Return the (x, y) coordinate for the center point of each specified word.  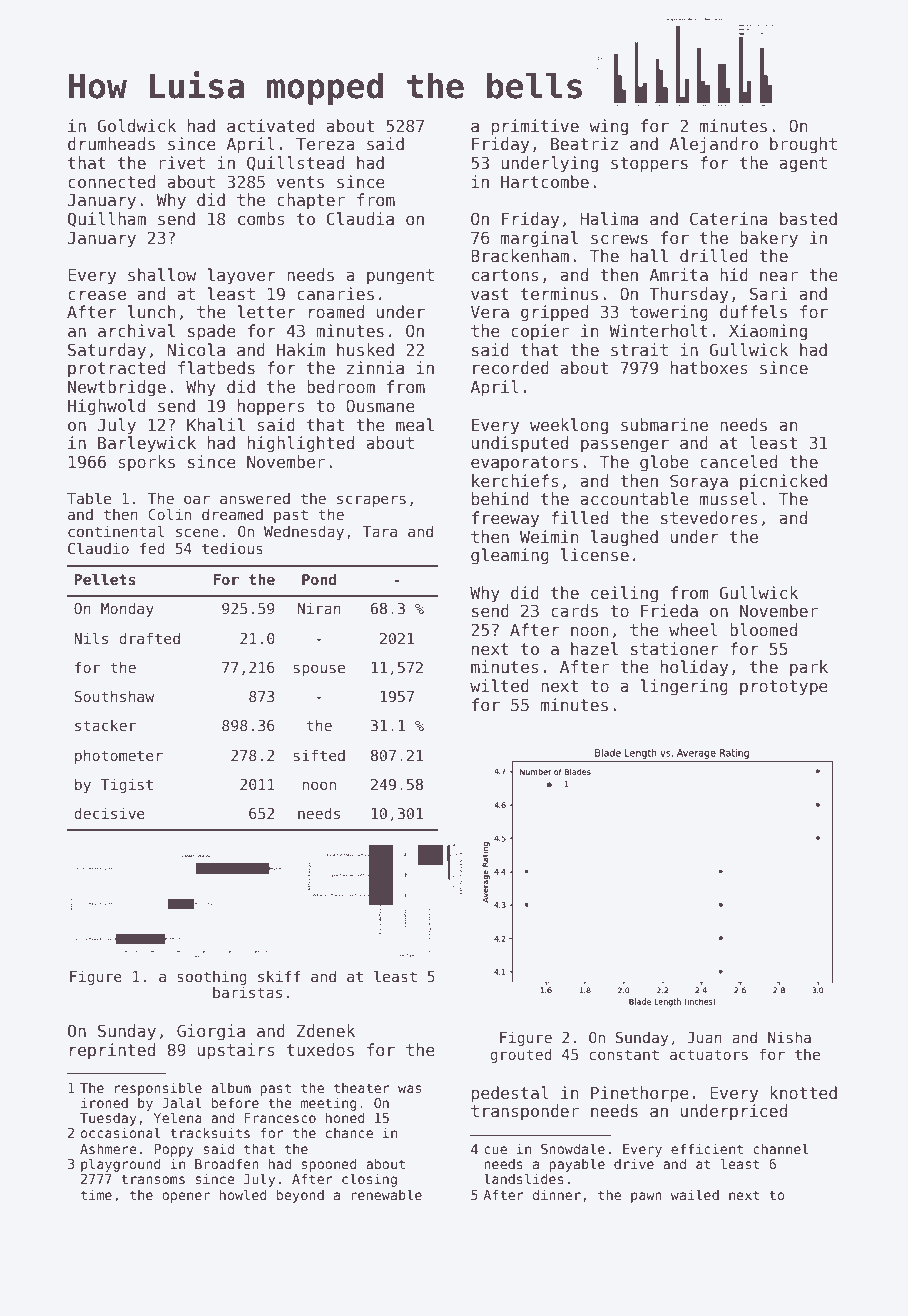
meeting (329, 1104)
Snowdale (573, 1148)
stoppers (649, 165)
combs (261, 219)
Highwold (106, 407)
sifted (319, 755)
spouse (319, 670)
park (809, 668)
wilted (499, 686)
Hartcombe (545, 182)
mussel (729, 499)
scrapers (371, 501)
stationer (675, 649)
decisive (109, 813)
